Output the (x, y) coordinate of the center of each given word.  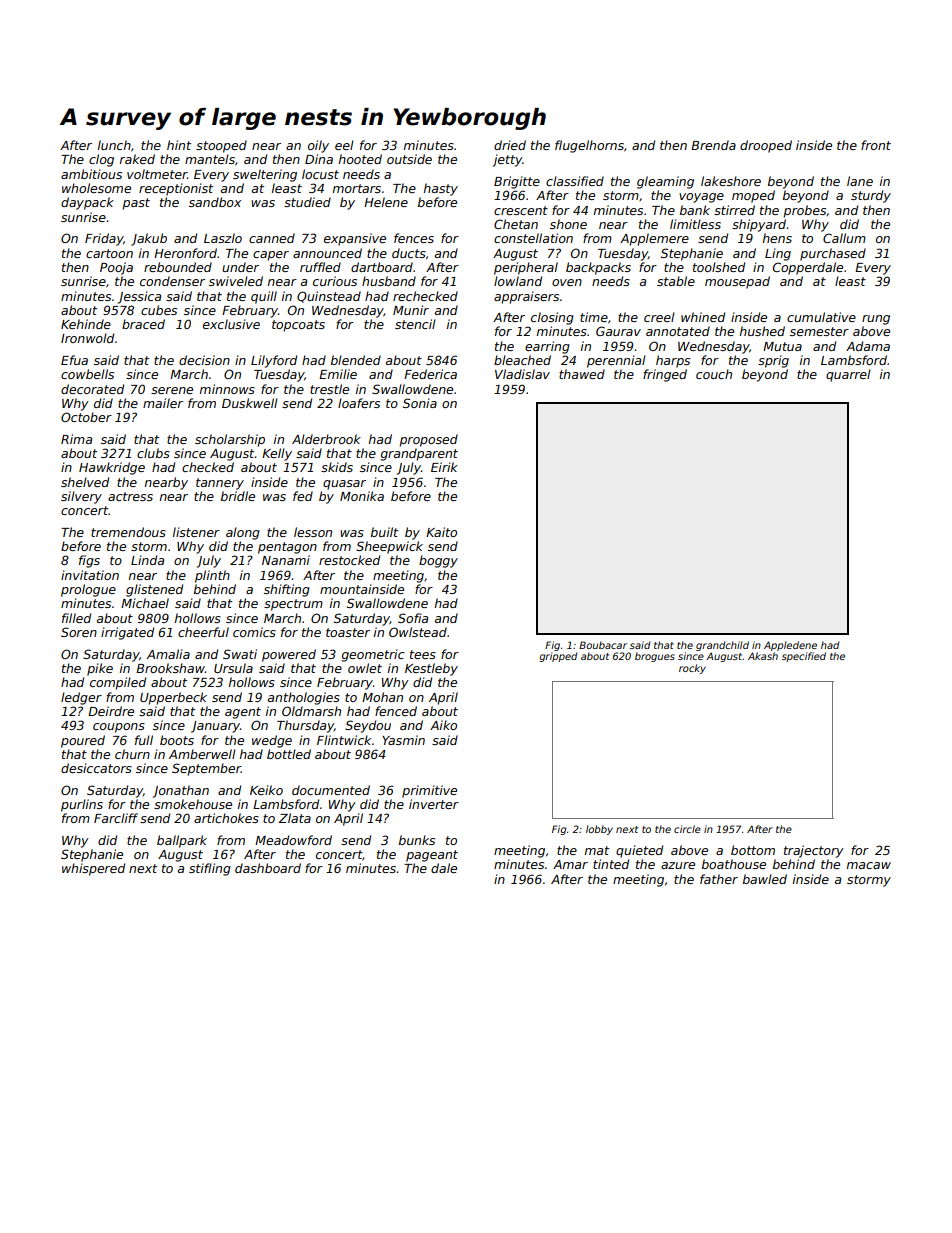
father (719, 879)
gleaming (665, 182)
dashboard (268, 868)
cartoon (109, 253)
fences (414, 238)
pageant (432, 856)
